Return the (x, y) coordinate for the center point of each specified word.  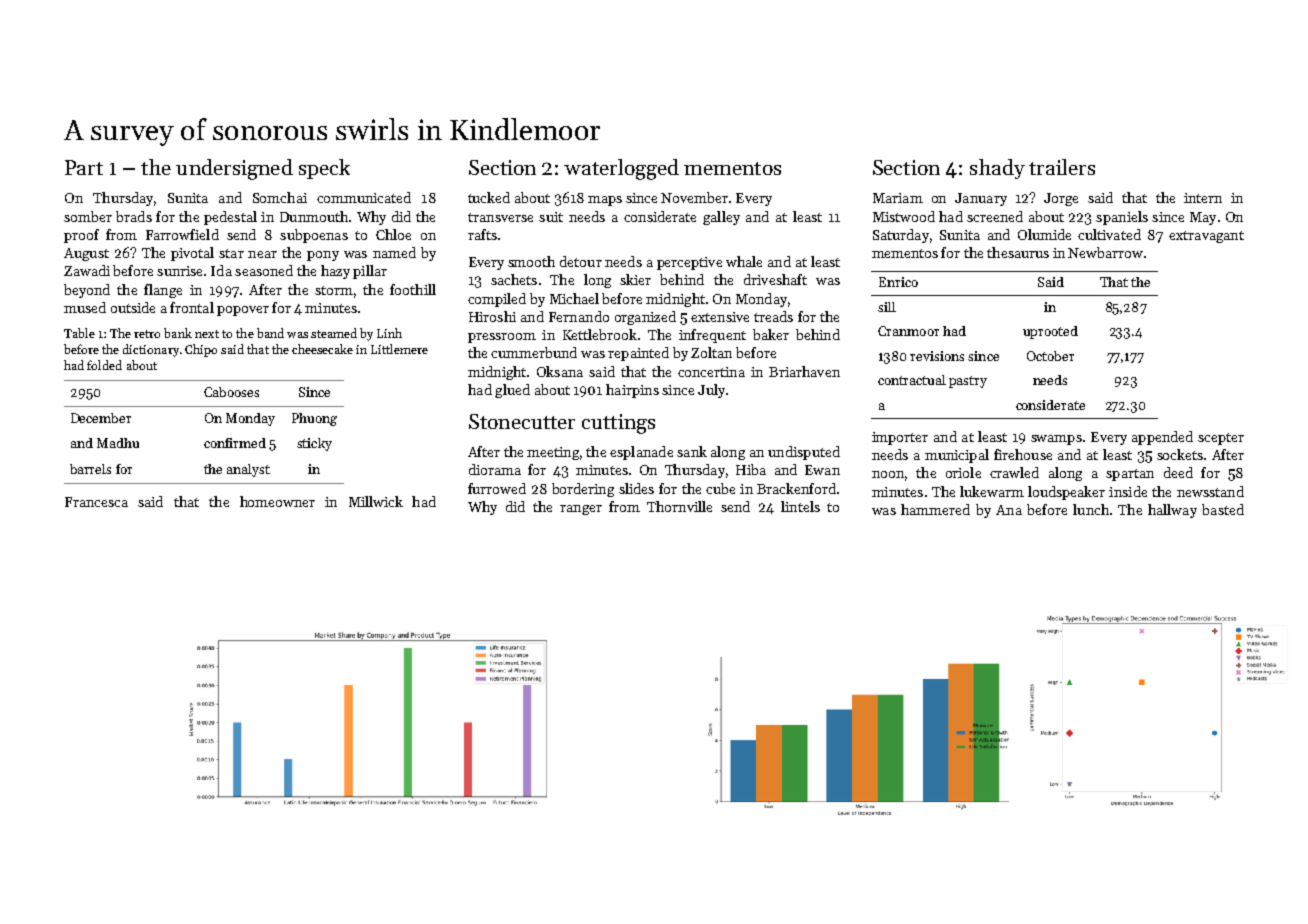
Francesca (96, 502)
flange (163, 291)
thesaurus (1018, 252)
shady (997, 169)
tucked (489, 197)
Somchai (280, 197)
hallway (1172, 511)
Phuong (314, 419)
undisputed (804, 453)
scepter (1221, 439)
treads (773, 316)
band (270, 333)
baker (771, 334)
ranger (581, 510)
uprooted (1050, 332)
